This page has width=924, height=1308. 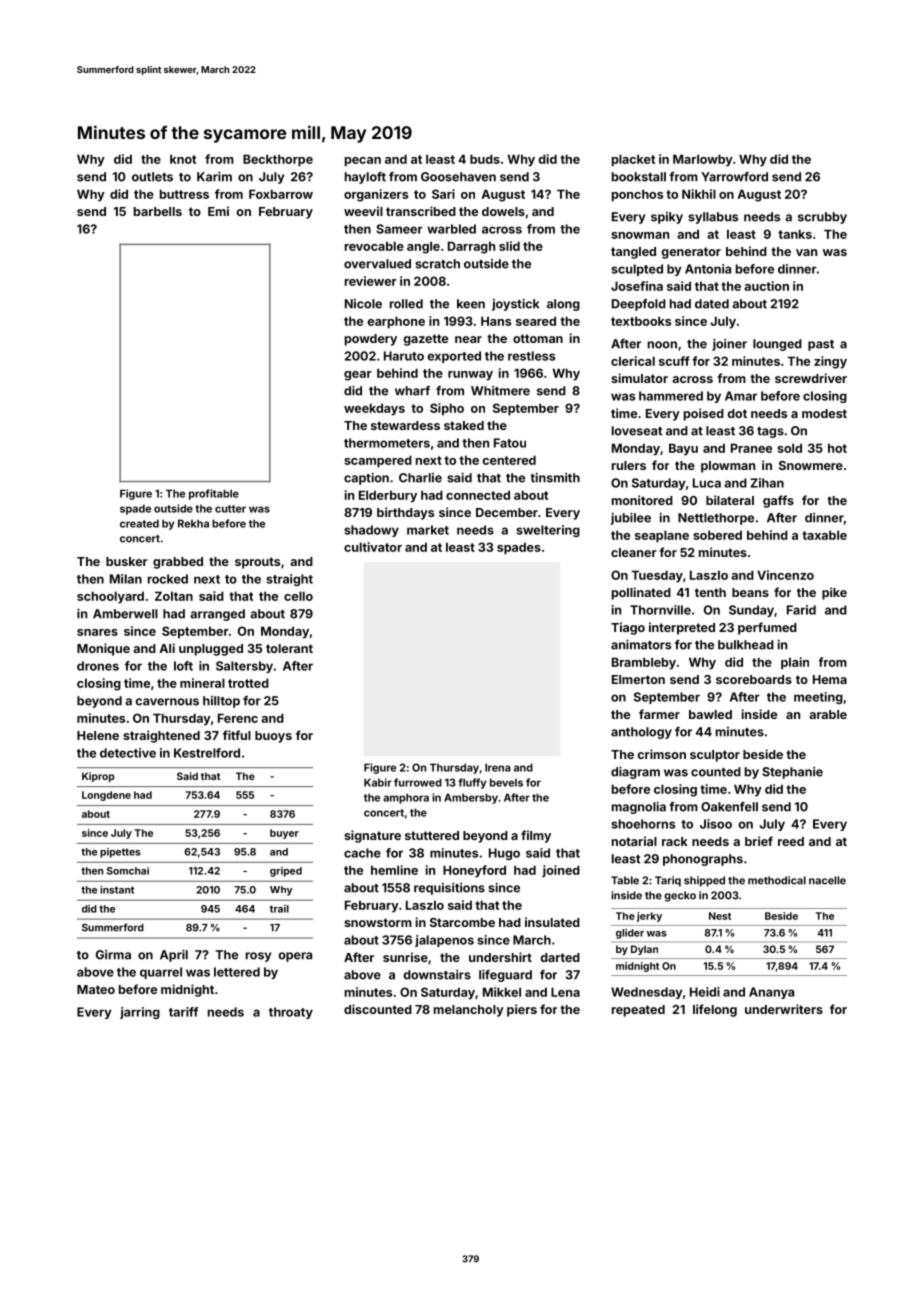 I want to click on tariff, so click(x=183, y=1012).
